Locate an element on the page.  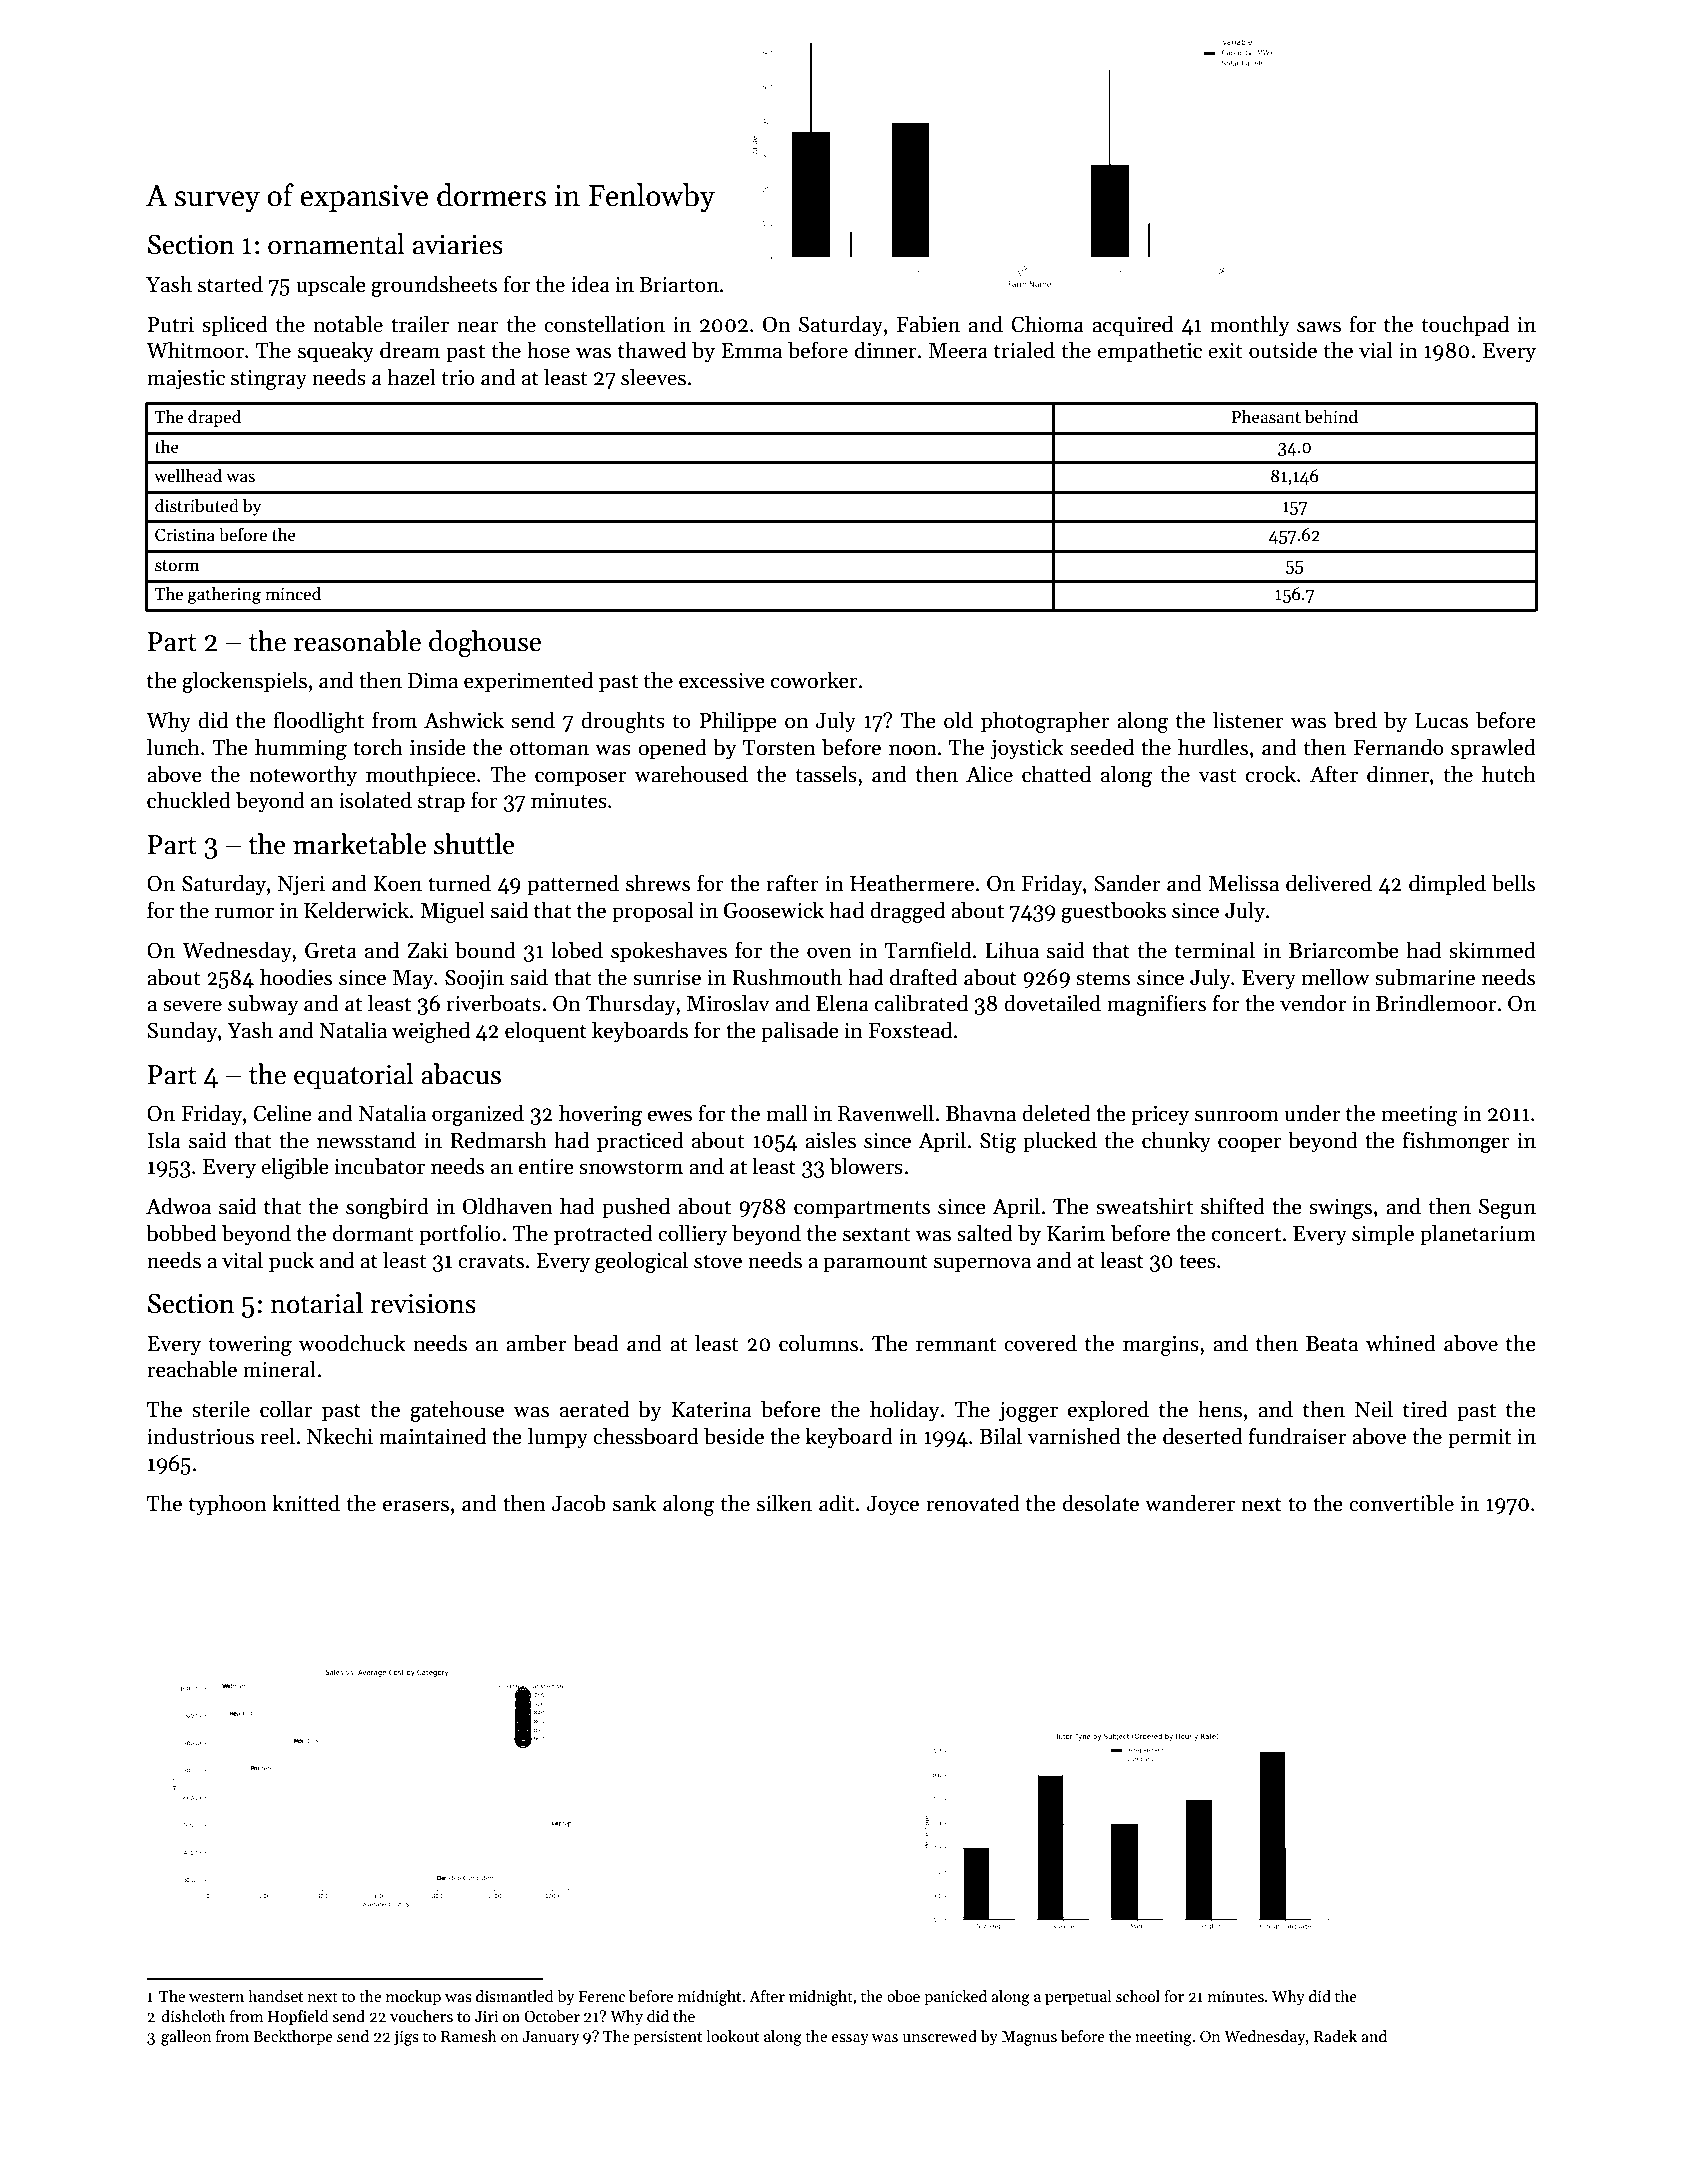
Emma is located at coordinates (752, 351).
